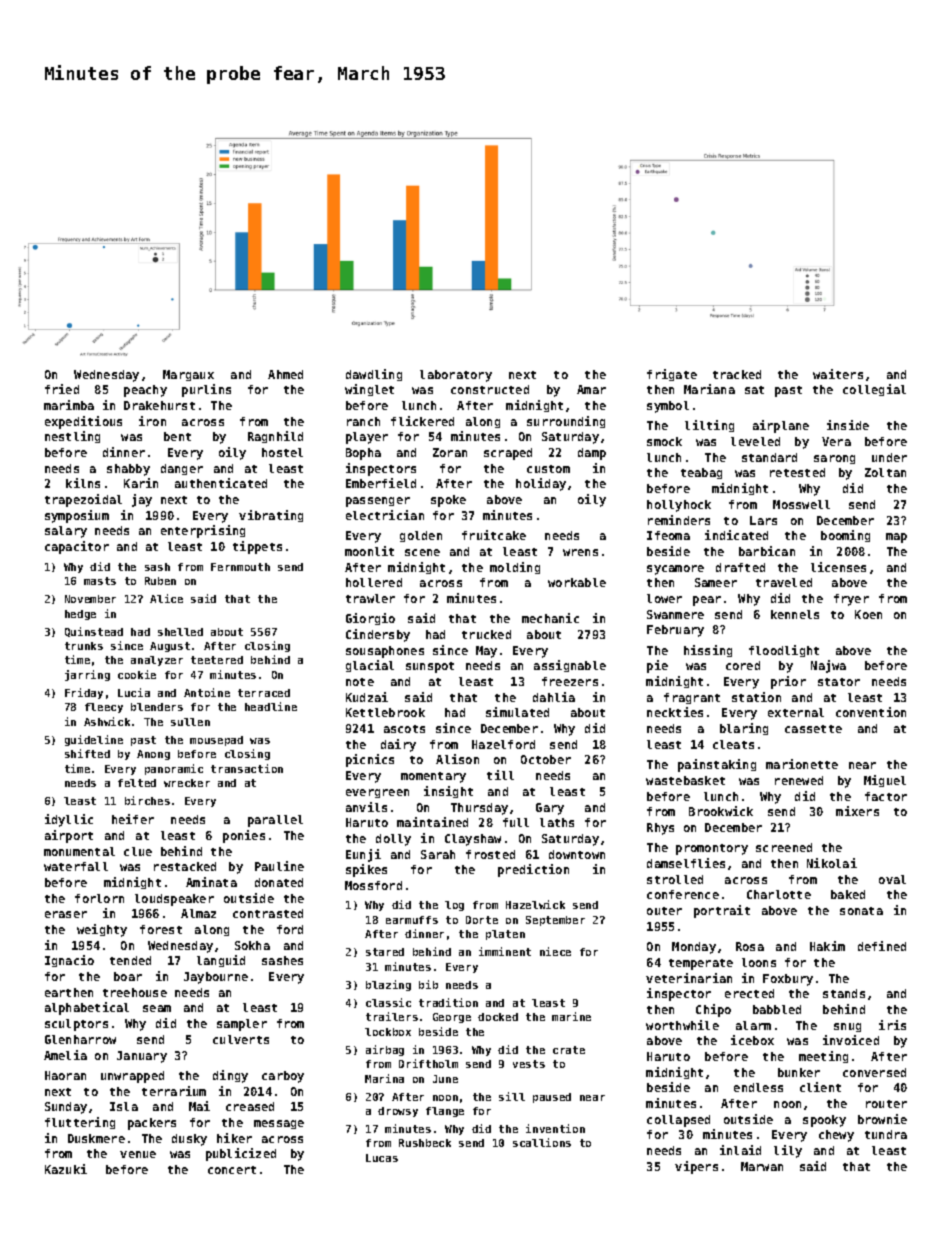 The width and height of the document is (952, 1233). Describe the element at coordinates (385, 515) in the document. I see `electrician` at that location.
